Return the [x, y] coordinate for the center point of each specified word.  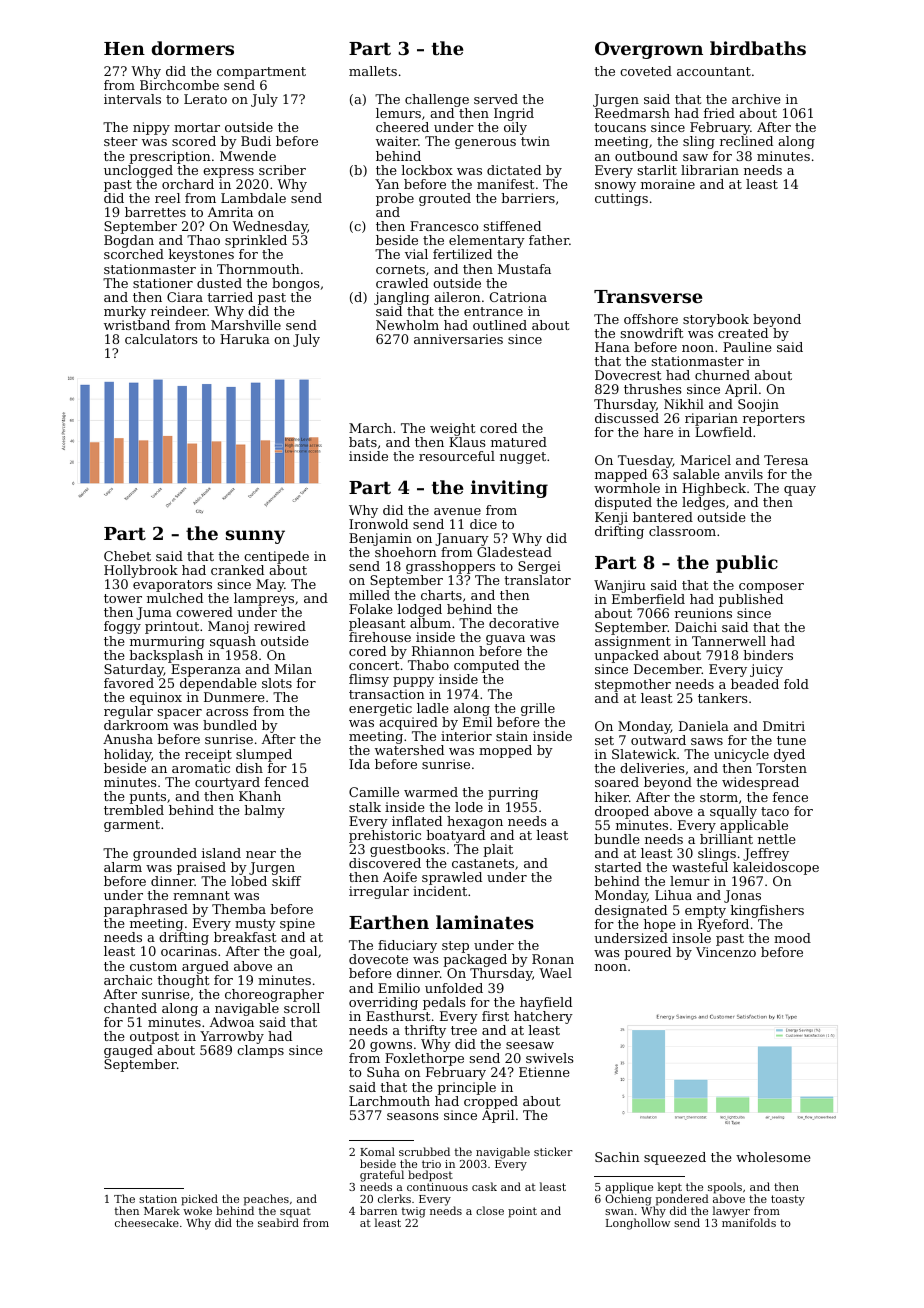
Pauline [747, 347]
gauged [128, 1051]
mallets [373, 71]
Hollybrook [141, 571]
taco [775, 811]
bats [363, 442]
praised [201, 868]
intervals [132, 99]
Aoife [400, 877]
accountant [714, 71]
